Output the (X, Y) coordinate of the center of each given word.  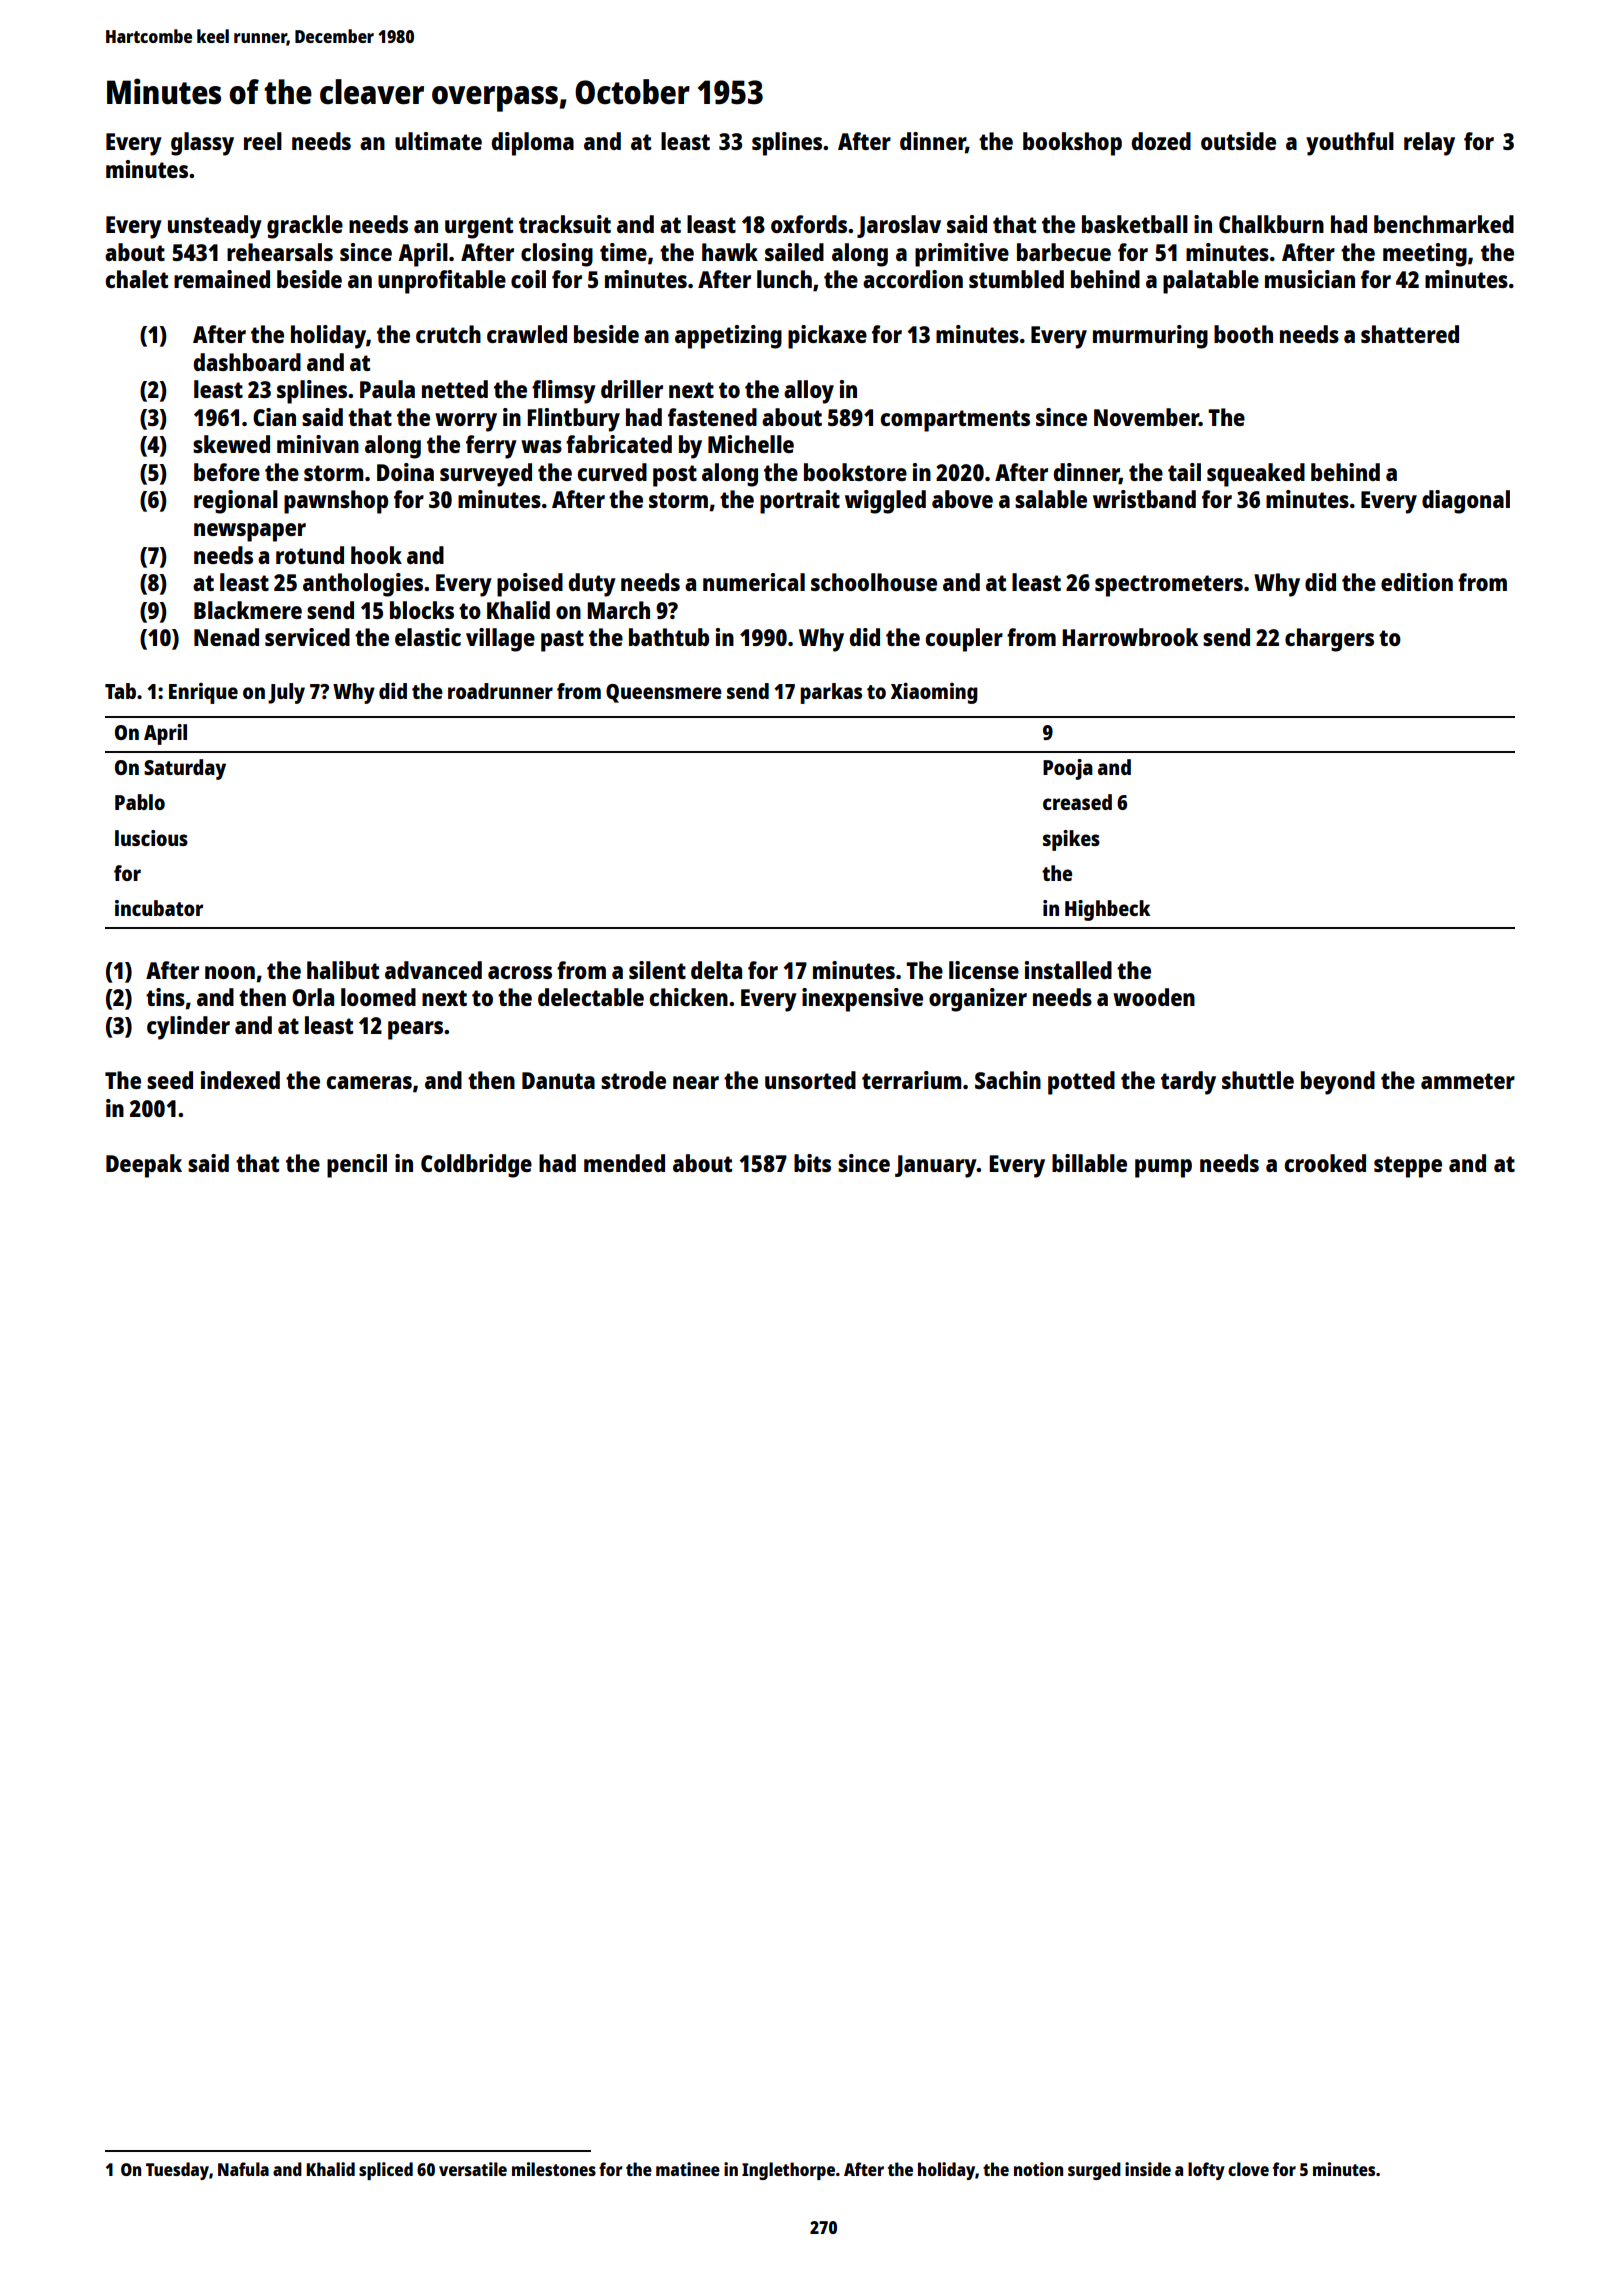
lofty (1206, 2171)
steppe (1408, 1167)
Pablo (140, 802)
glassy (202, 144)
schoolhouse (874, 582)
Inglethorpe (788, 2171)
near (696, 1082)
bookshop (1072, 144)
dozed (1161, 141)
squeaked (1256, 475)
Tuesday (177, 2171)
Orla (313, 997)
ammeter (1468, 1081)
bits (812, 1163)
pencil (357, 1166)
